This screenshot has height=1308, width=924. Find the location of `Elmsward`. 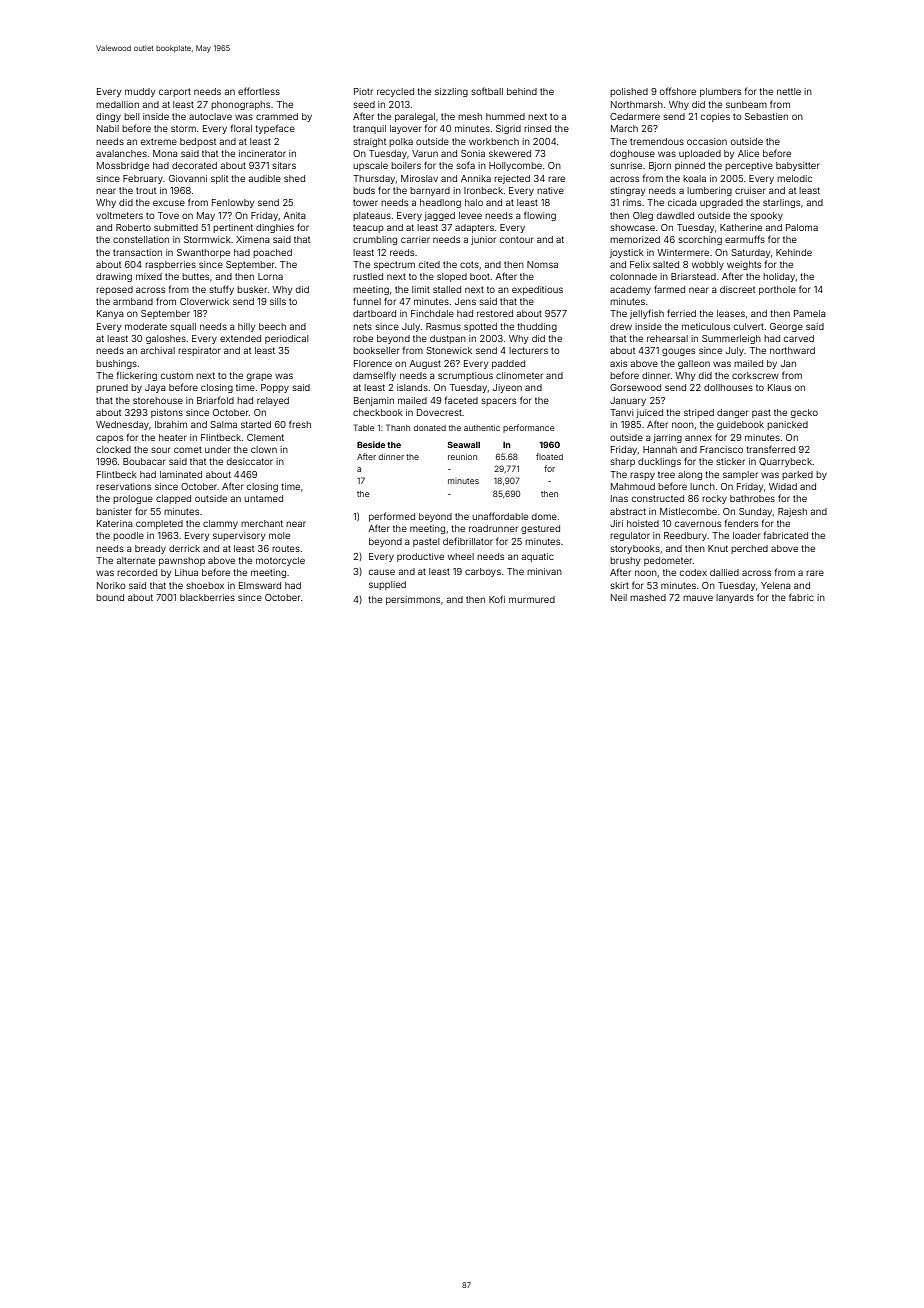

Elmsward is located at coordinates (260, 585).
